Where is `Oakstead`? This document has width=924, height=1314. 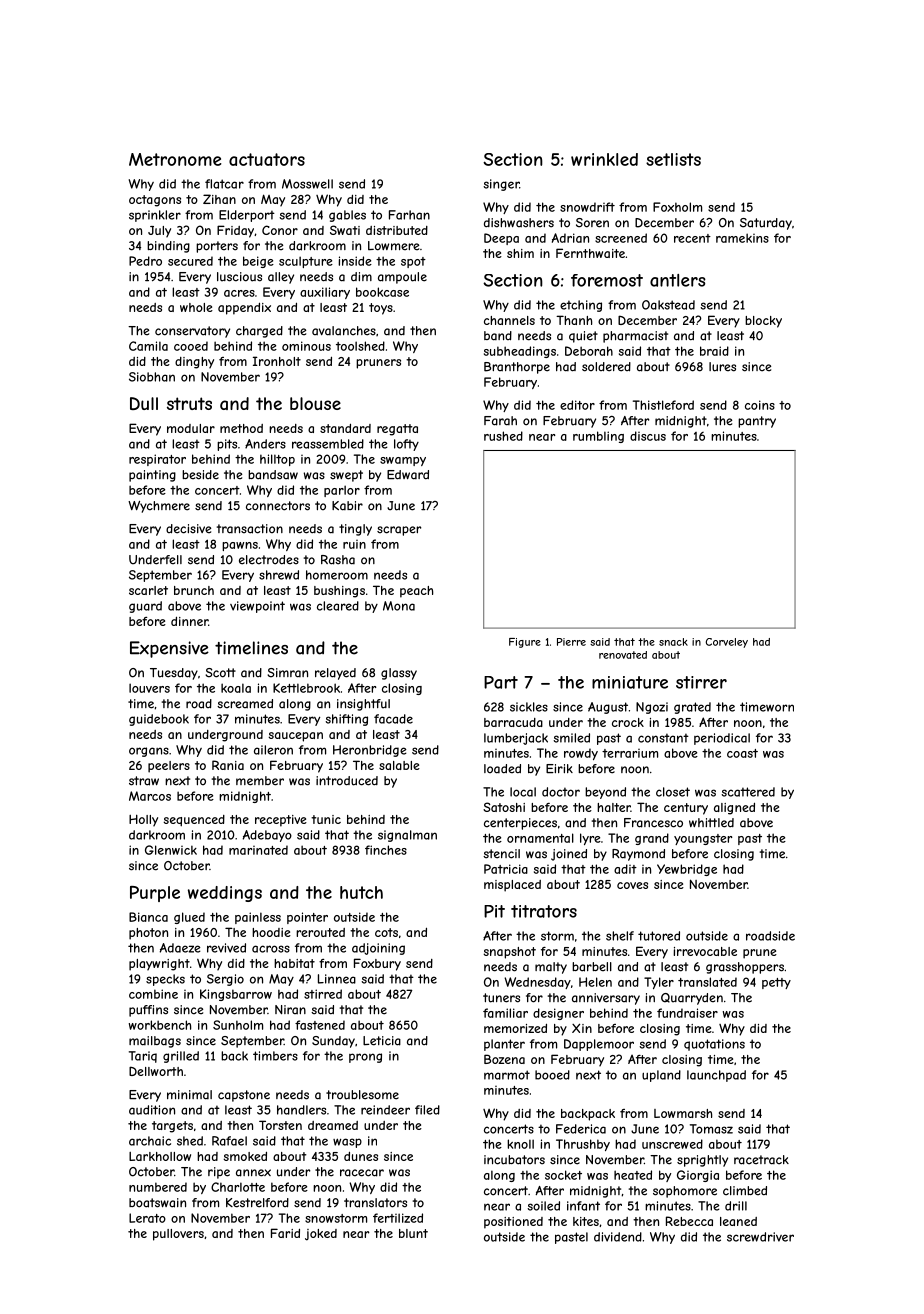
Oakstead is located at coordinates (668, 305).
